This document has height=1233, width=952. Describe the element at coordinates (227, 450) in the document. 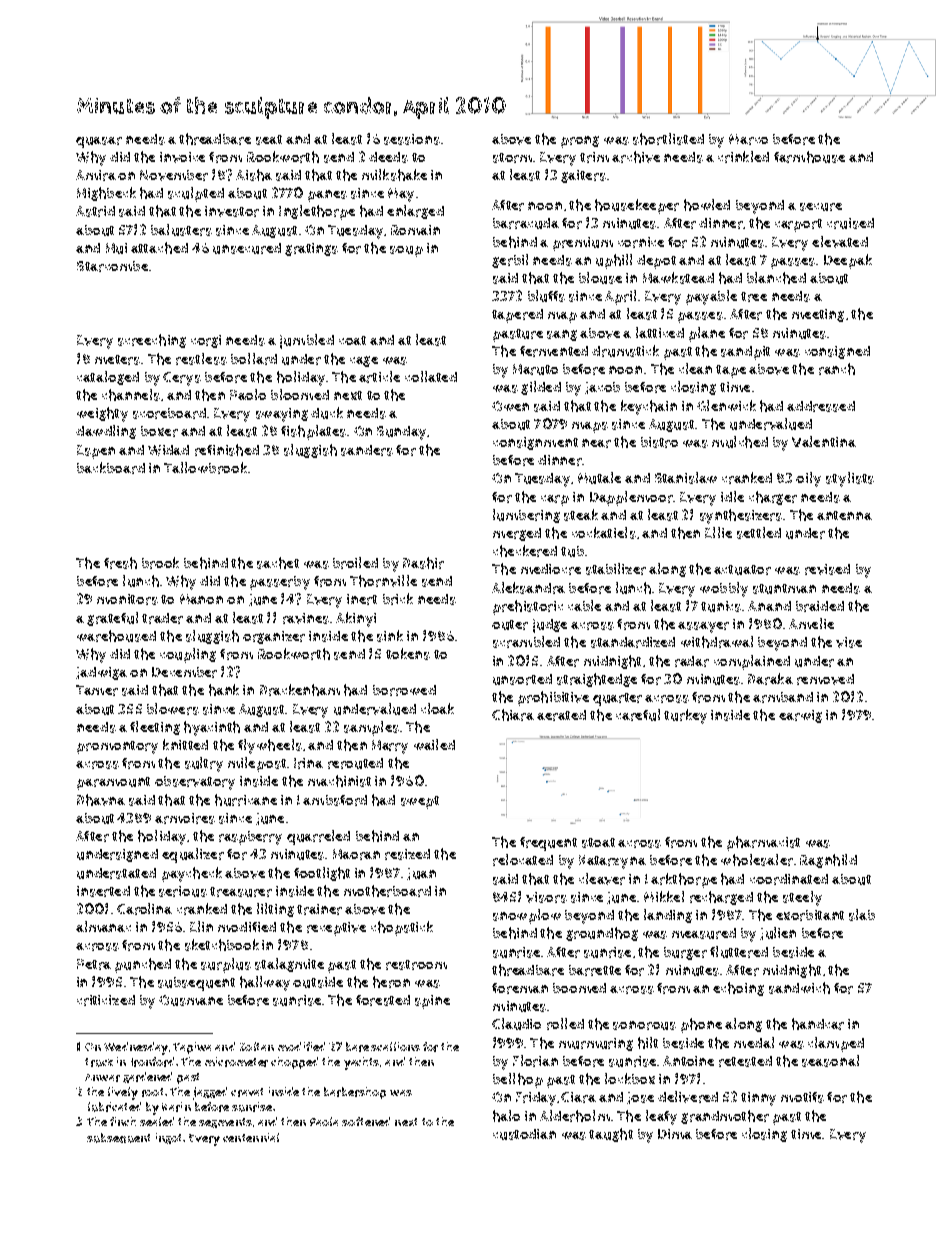

I see `refinished` at that location.
